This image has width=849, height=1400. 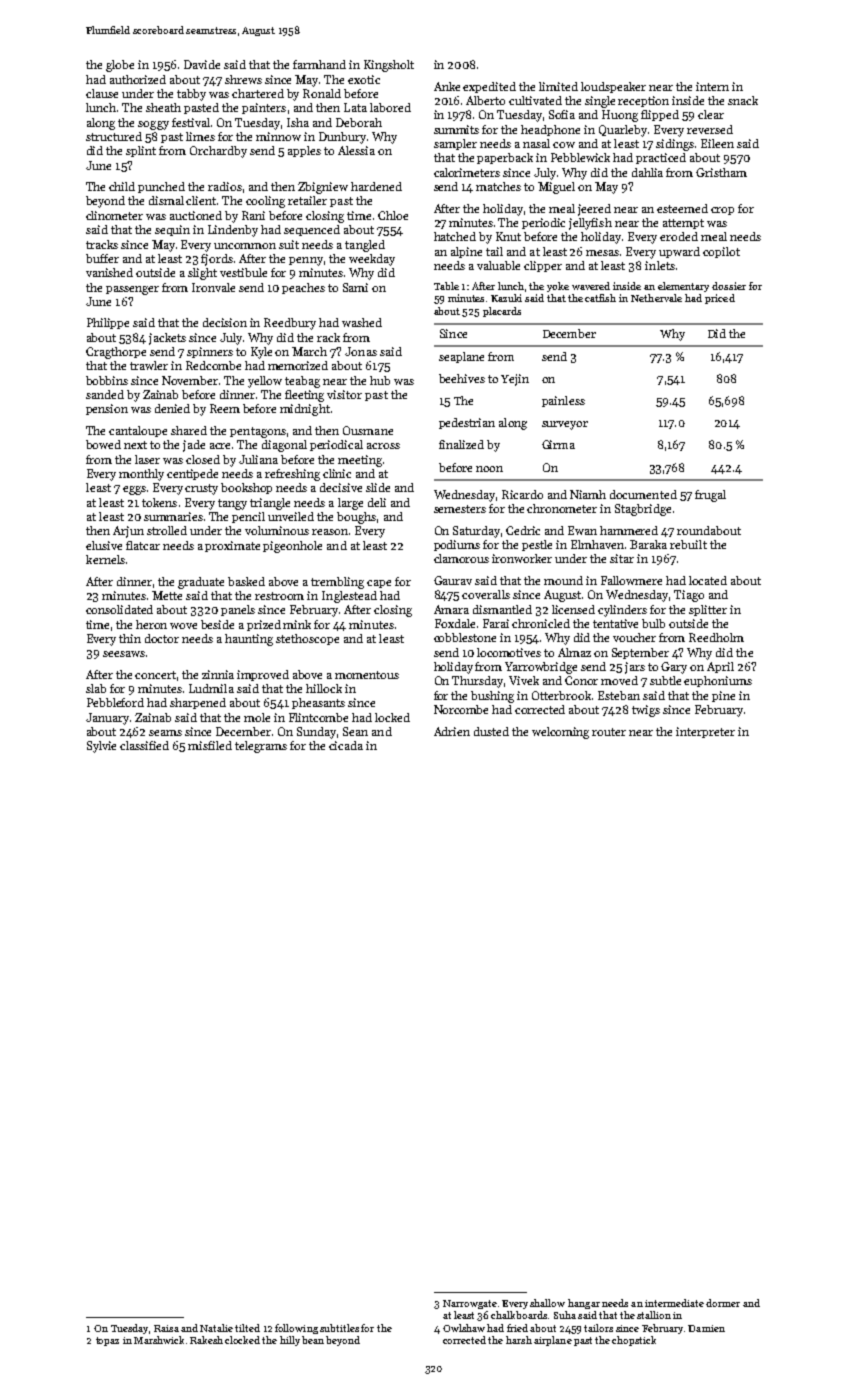 What do you see at coordinates (452, 731) in the image?
I see `Adrien` at bounding box center [452, 731].
